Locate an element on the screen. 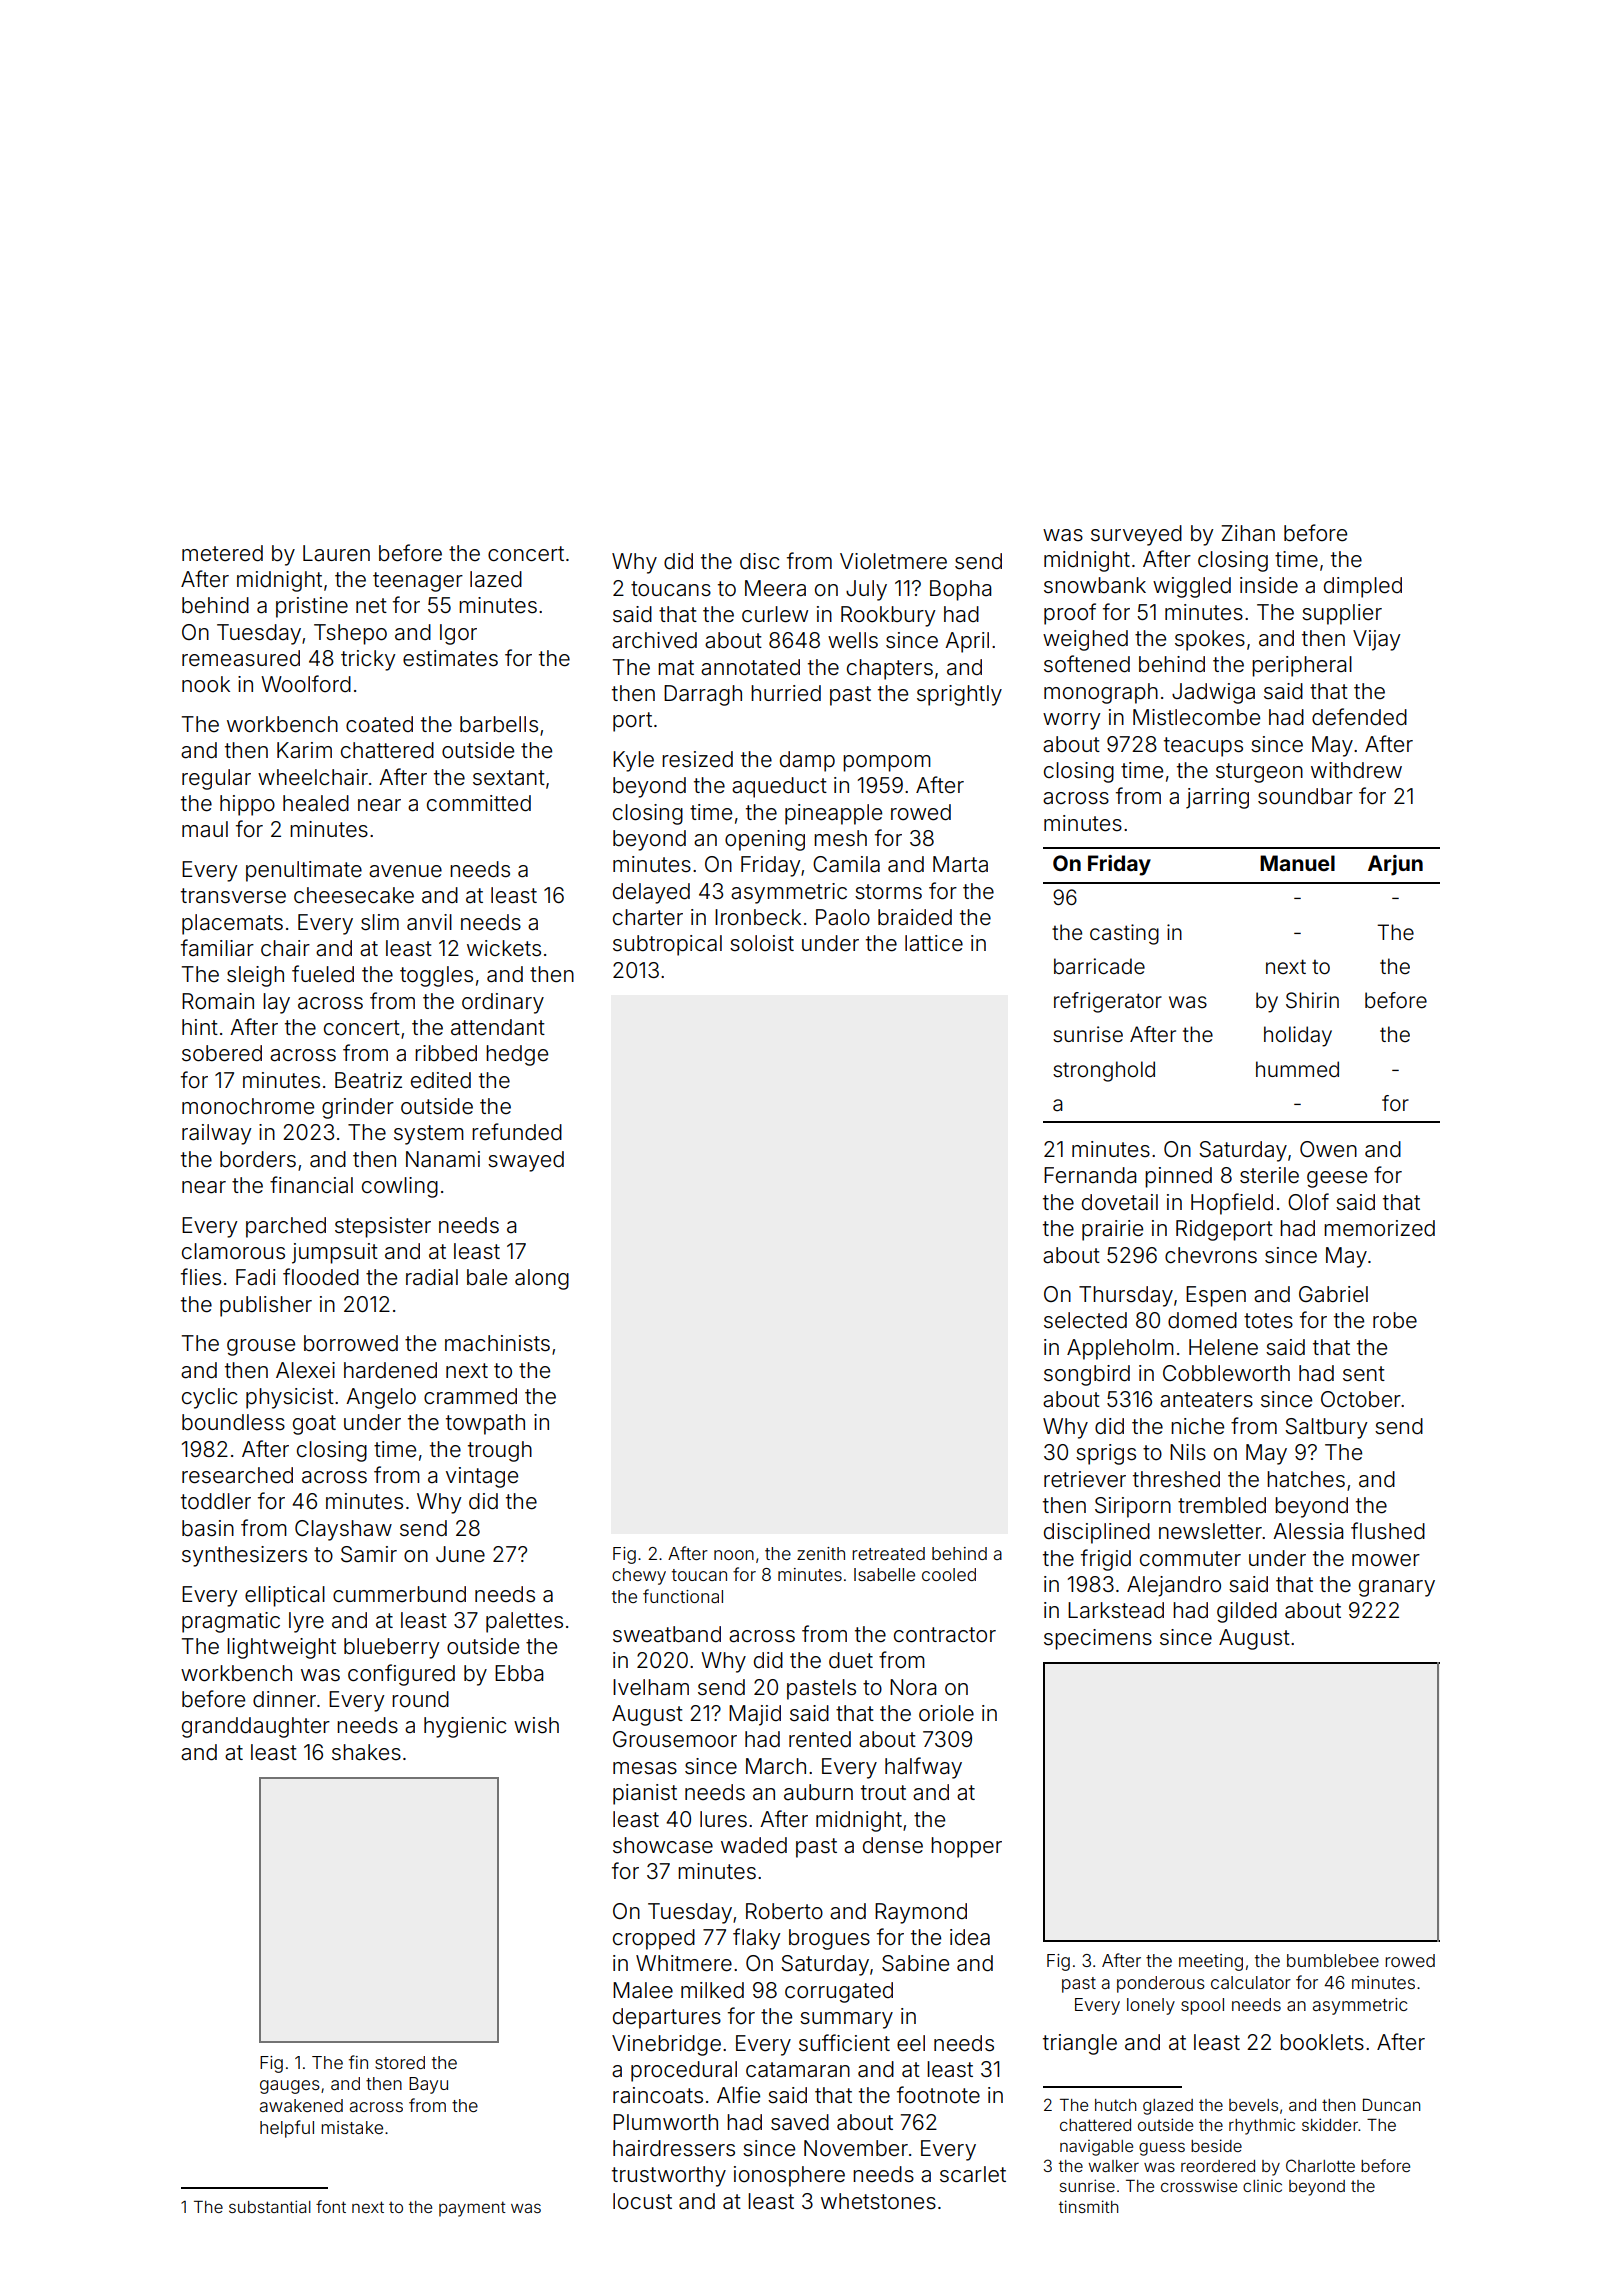 The image size is (1620, 2292). selected is located at coordinates (1085, 1320).
